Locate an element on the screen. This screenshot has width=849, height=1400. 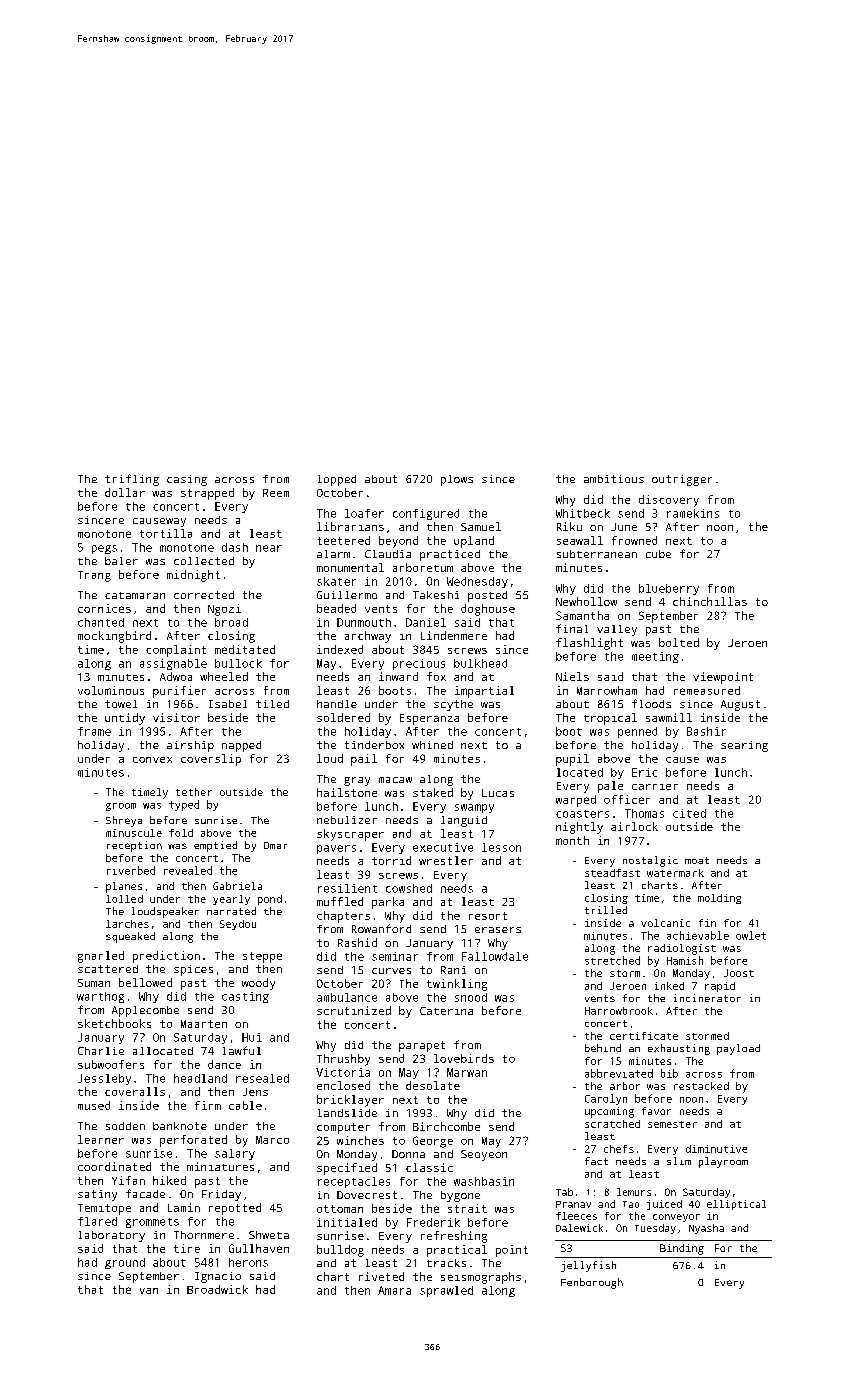
lovebirds is located at coordinates (464, 1058).
